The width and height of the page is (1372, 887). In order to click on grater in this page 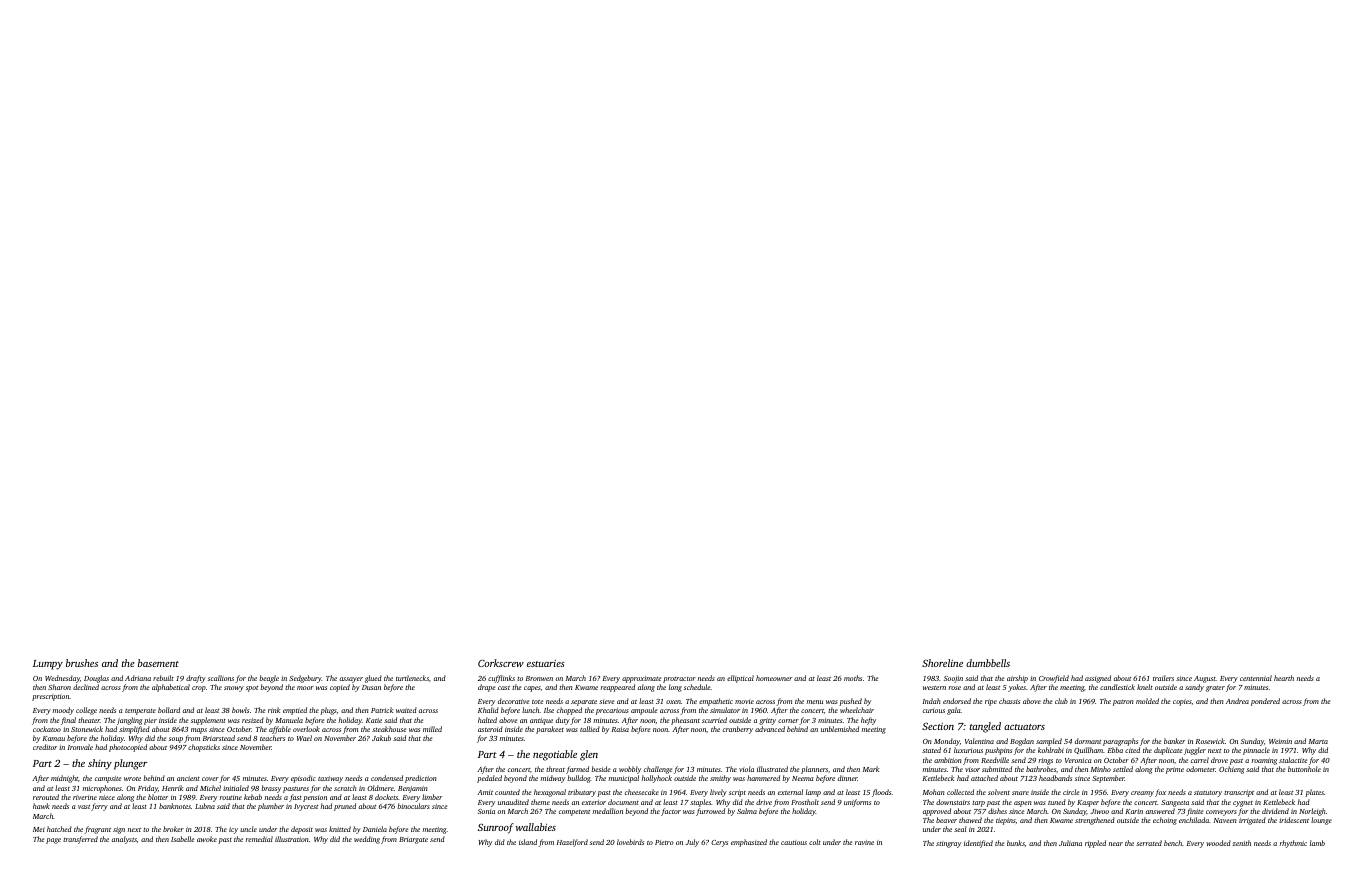, I will do `click(1215, 689)`.
